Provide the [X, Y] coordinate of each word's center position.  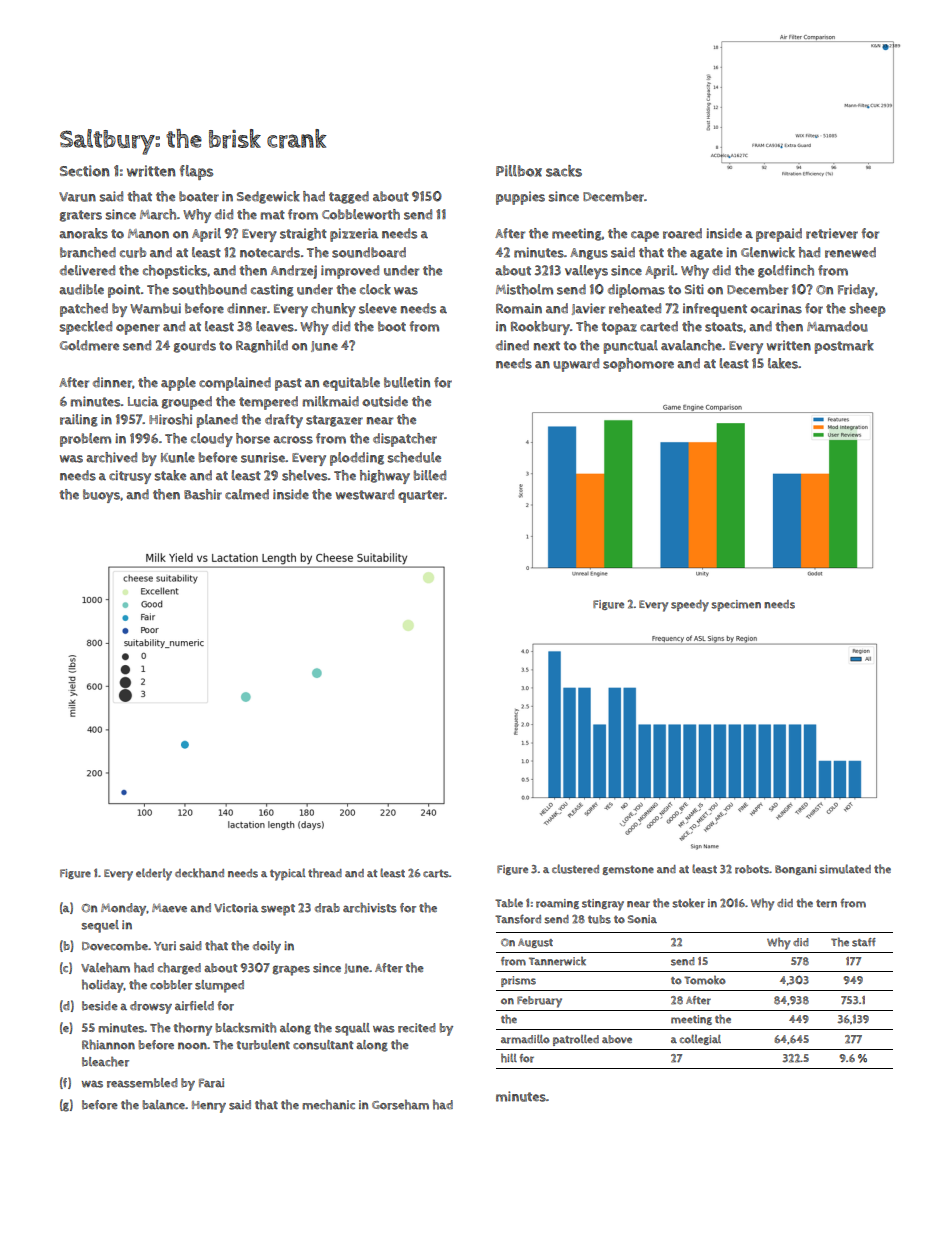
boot [392, 326]
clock [375, 289]
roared [682, 233]
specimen [736, 605]
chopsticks [175, 272]
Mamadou [837, 326]
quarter [421, 496]
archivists [370, 907]
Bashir [203, 494]
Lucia [143, 401]
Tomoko [705, 980]
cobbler [171, 985]
